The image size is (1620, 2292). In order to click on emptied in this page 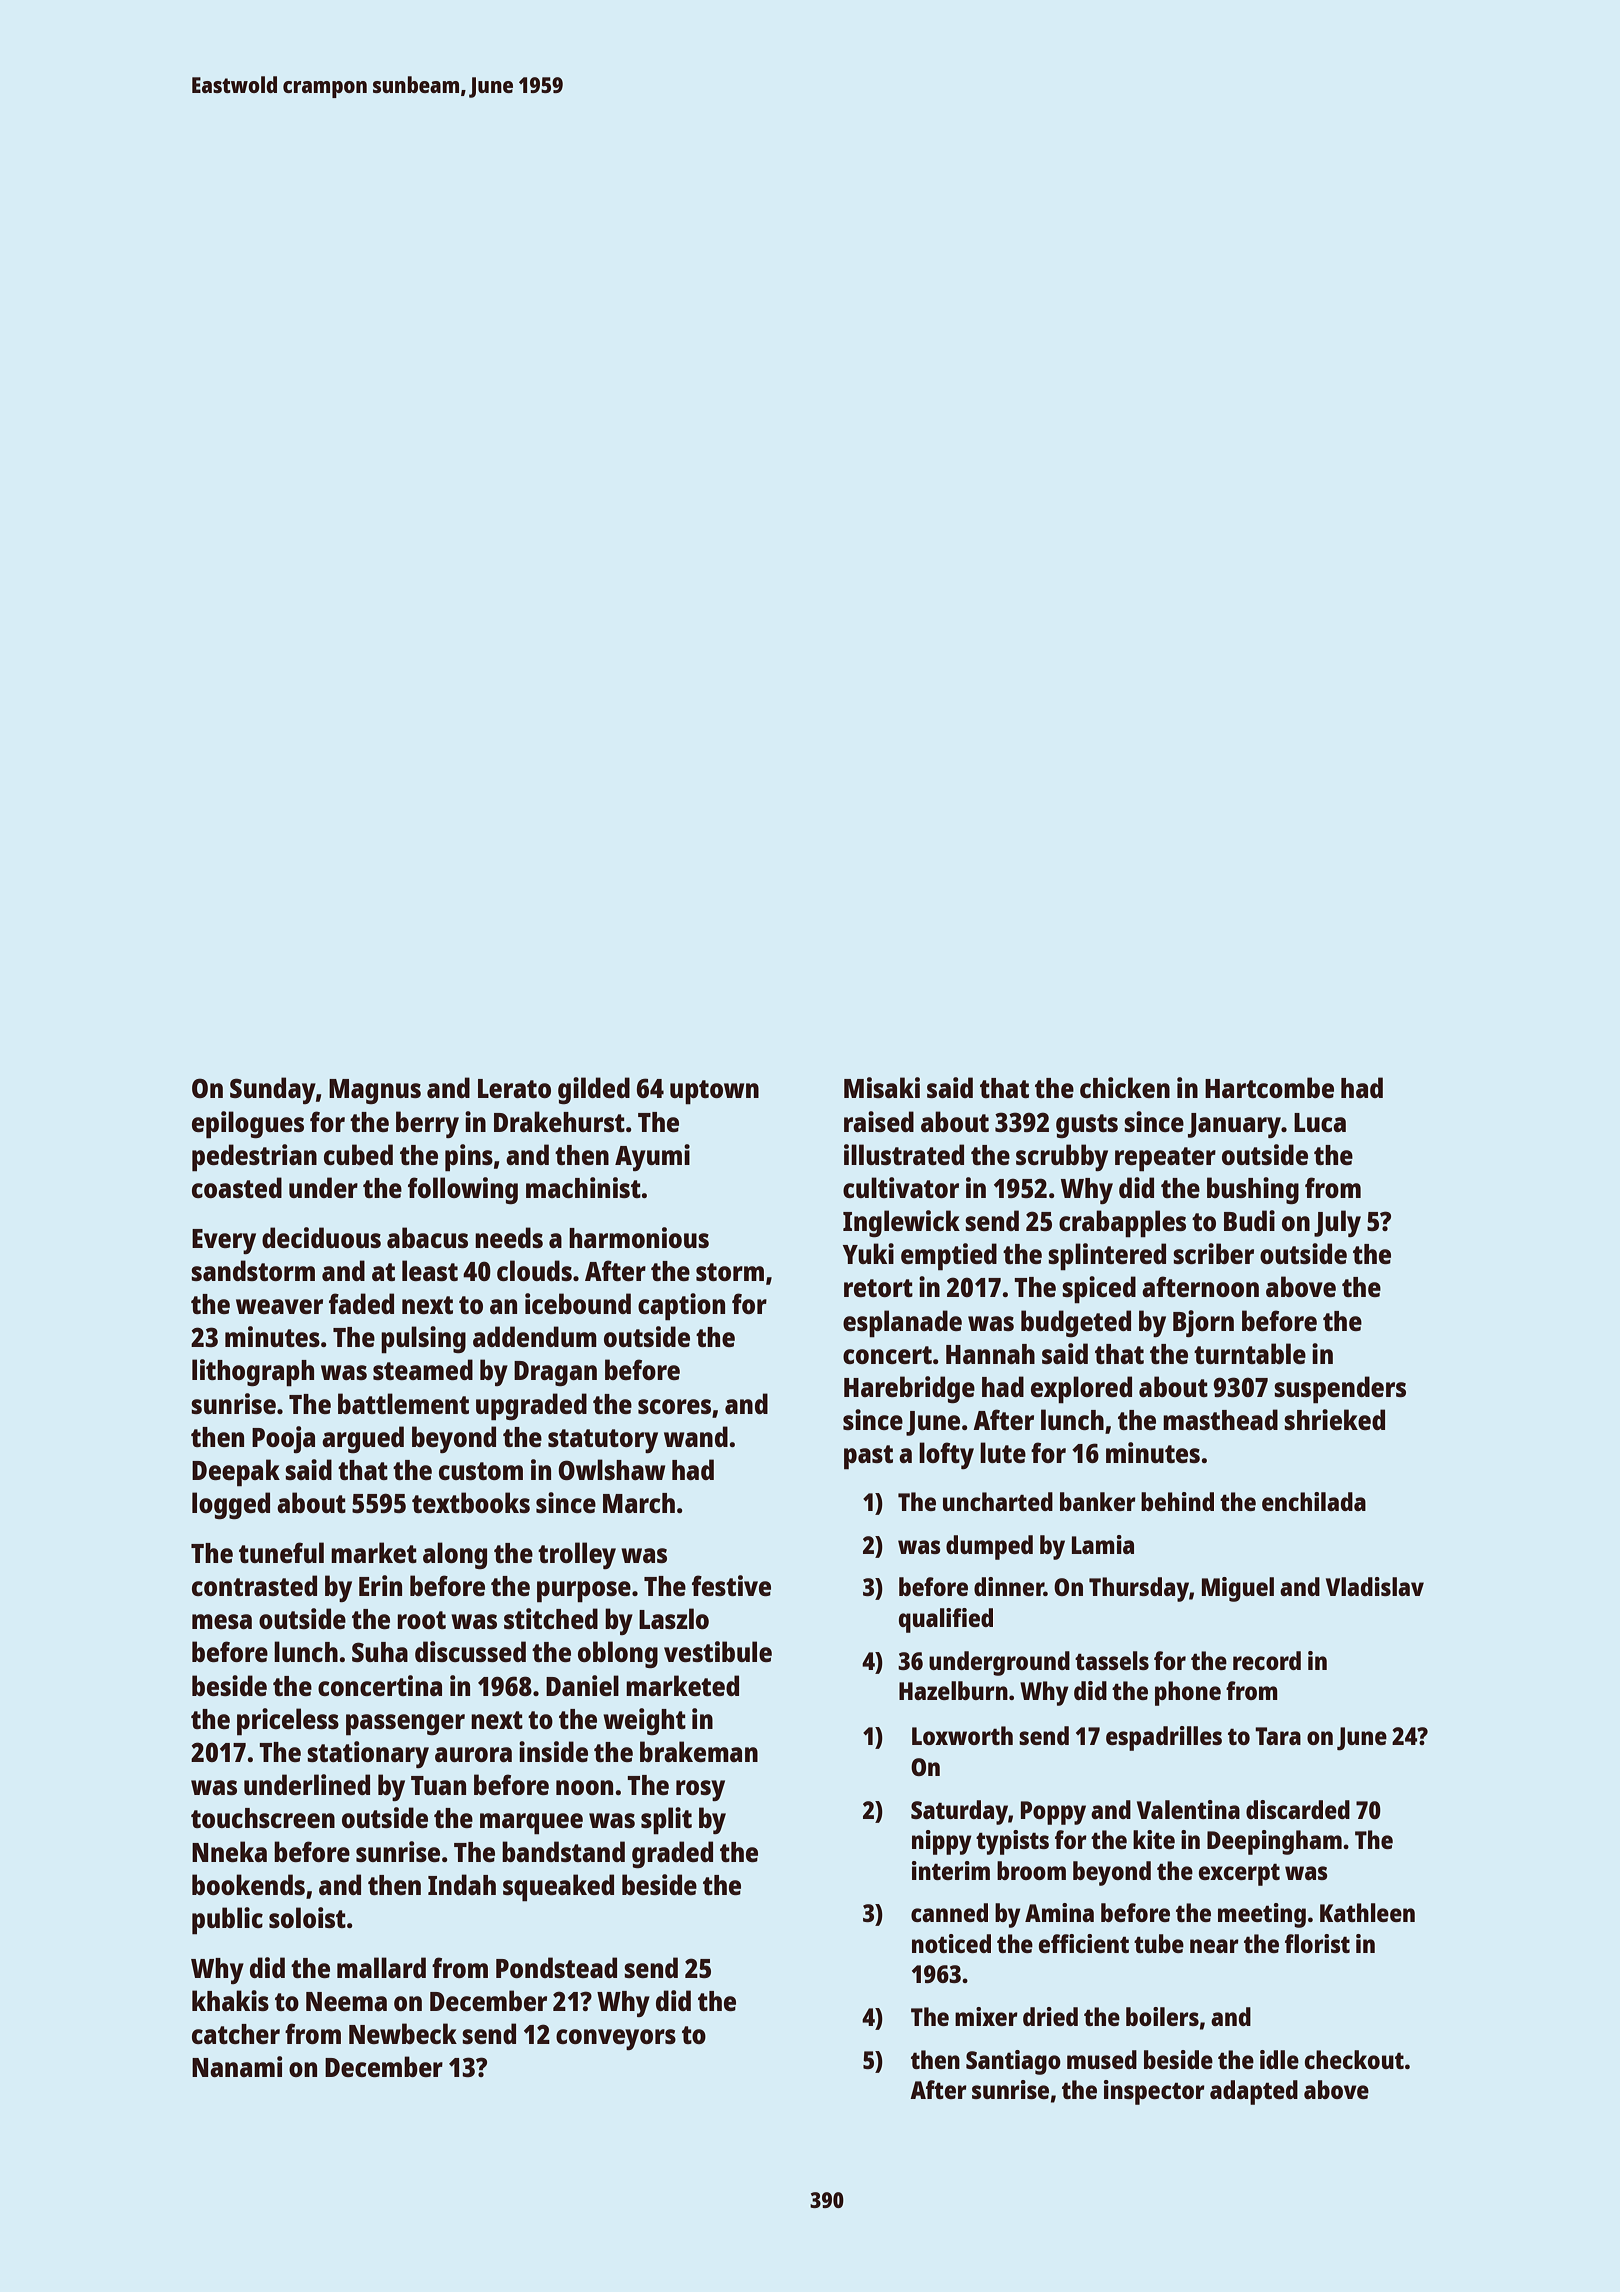, I will do `click(949, 1257)`.
